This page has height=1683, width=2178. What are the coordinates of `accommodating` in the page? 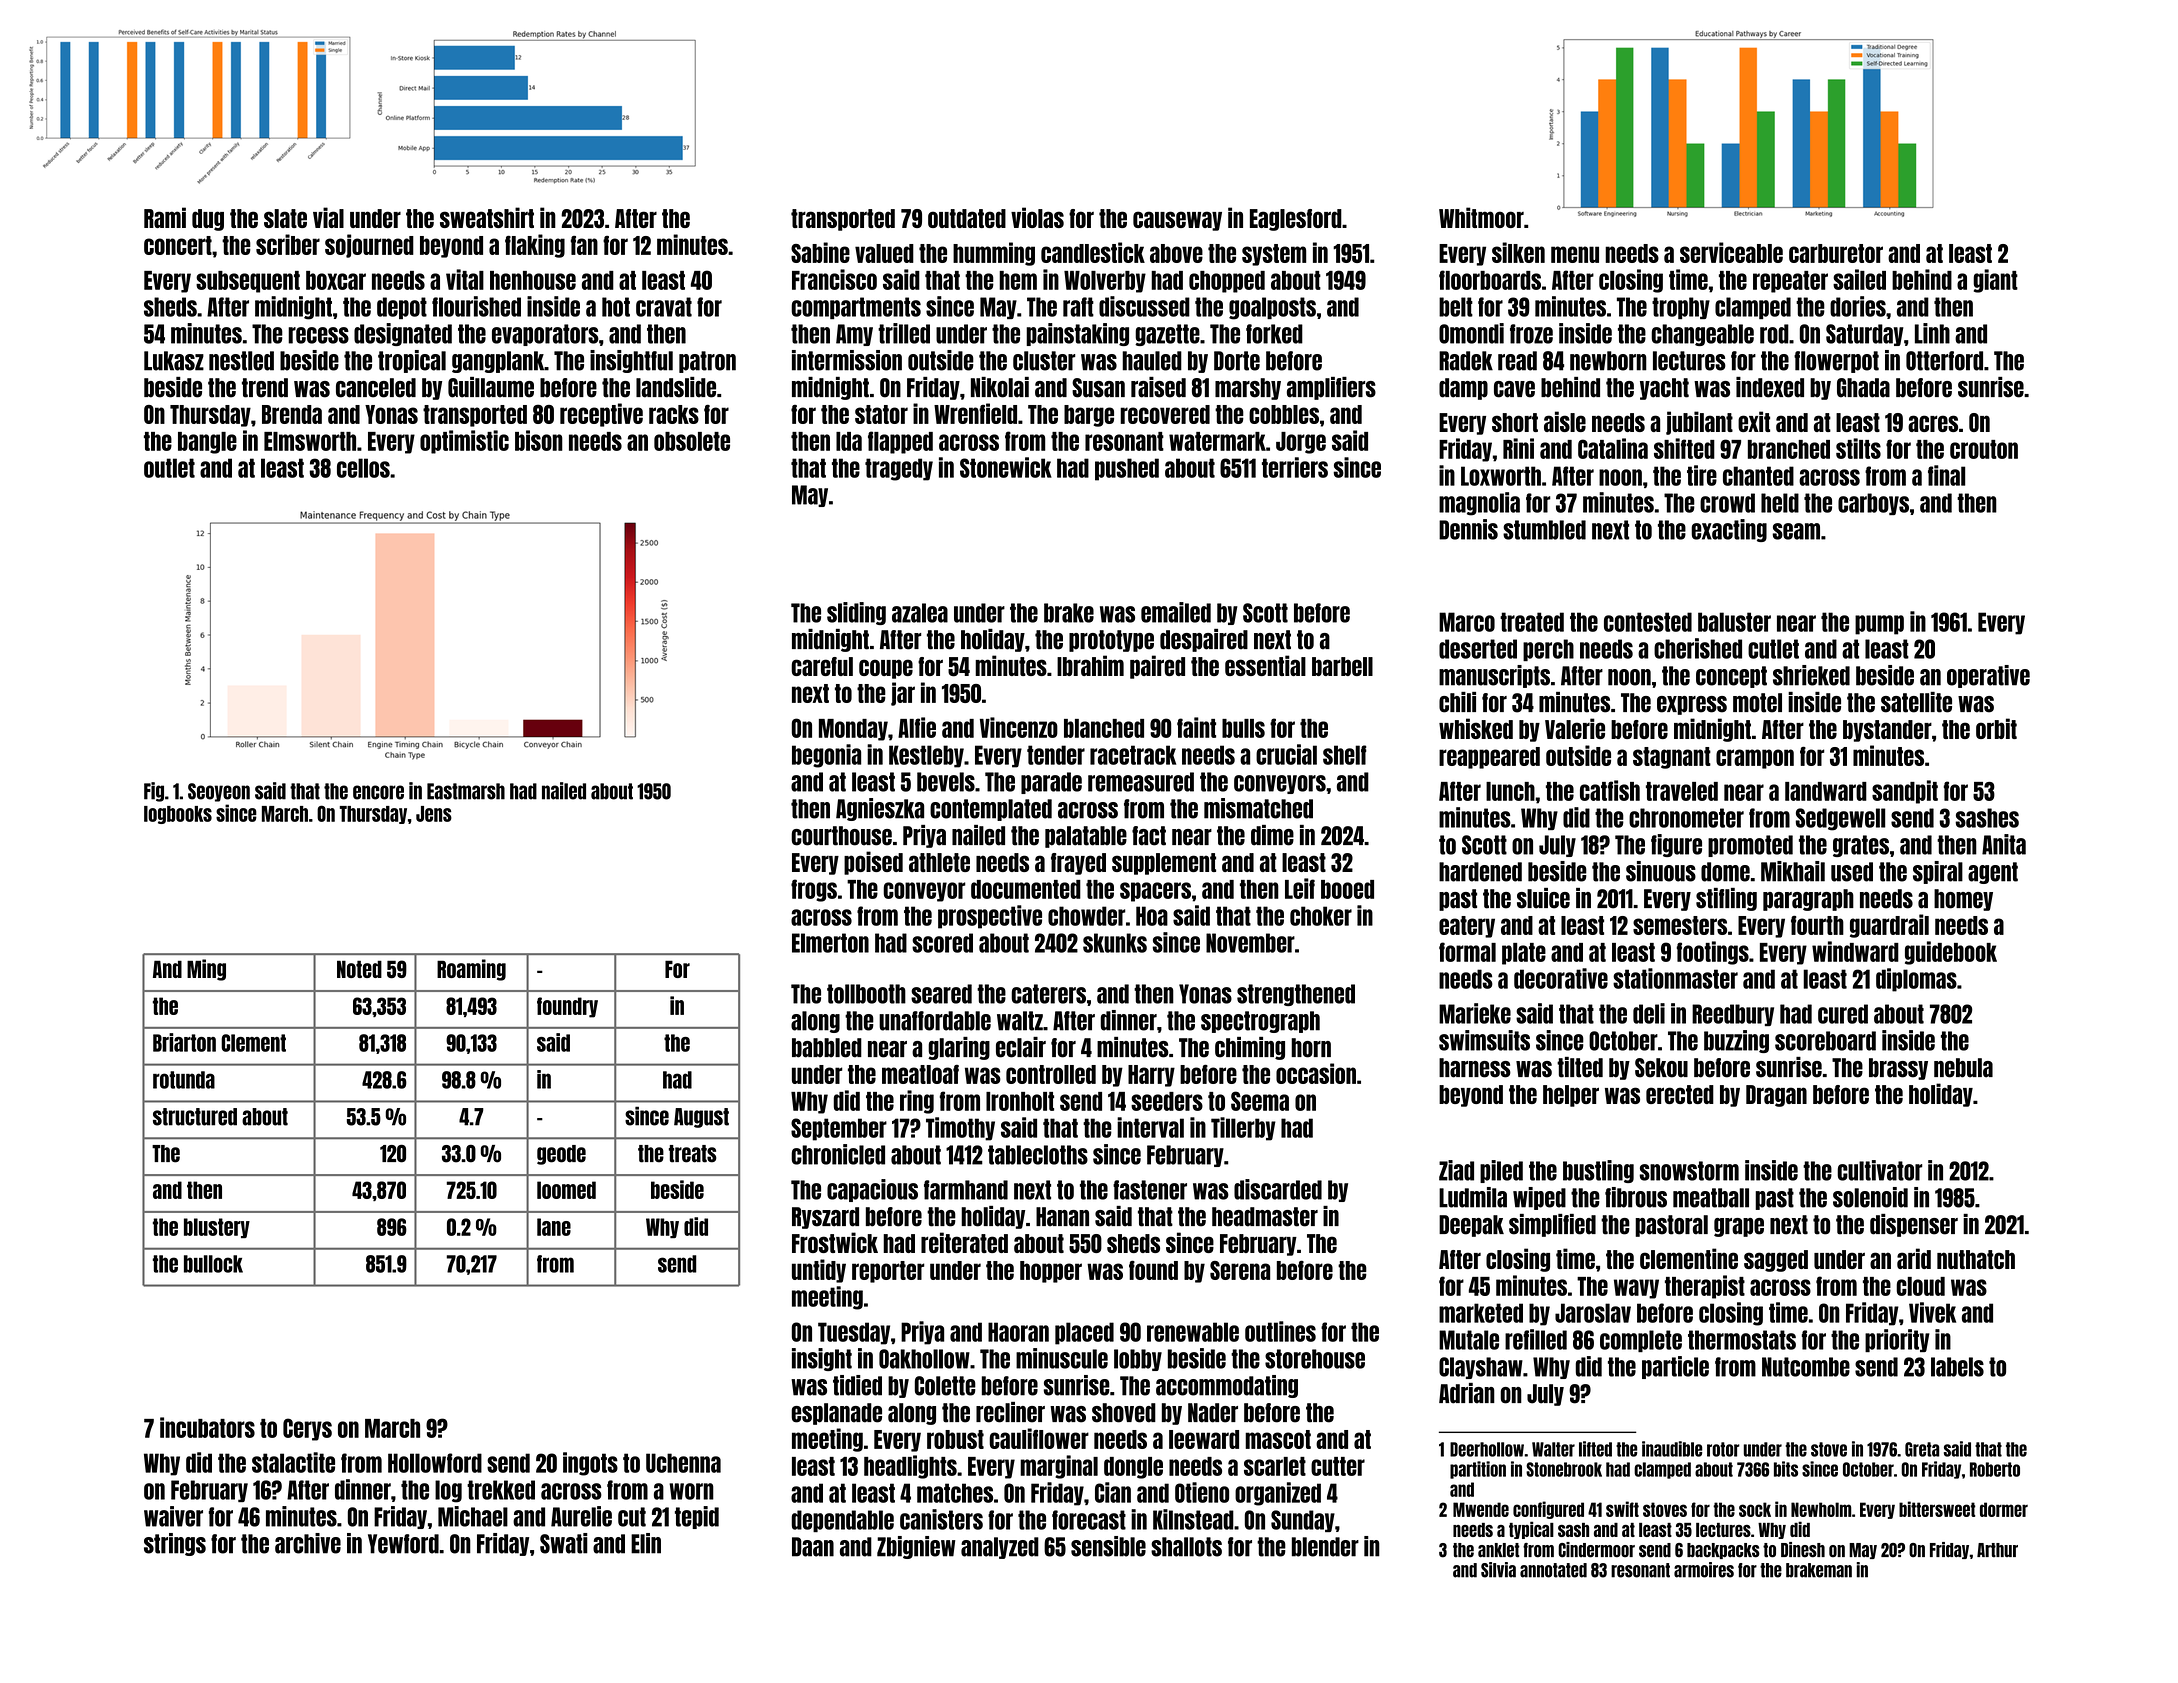 It's located at (1227, 1386).
